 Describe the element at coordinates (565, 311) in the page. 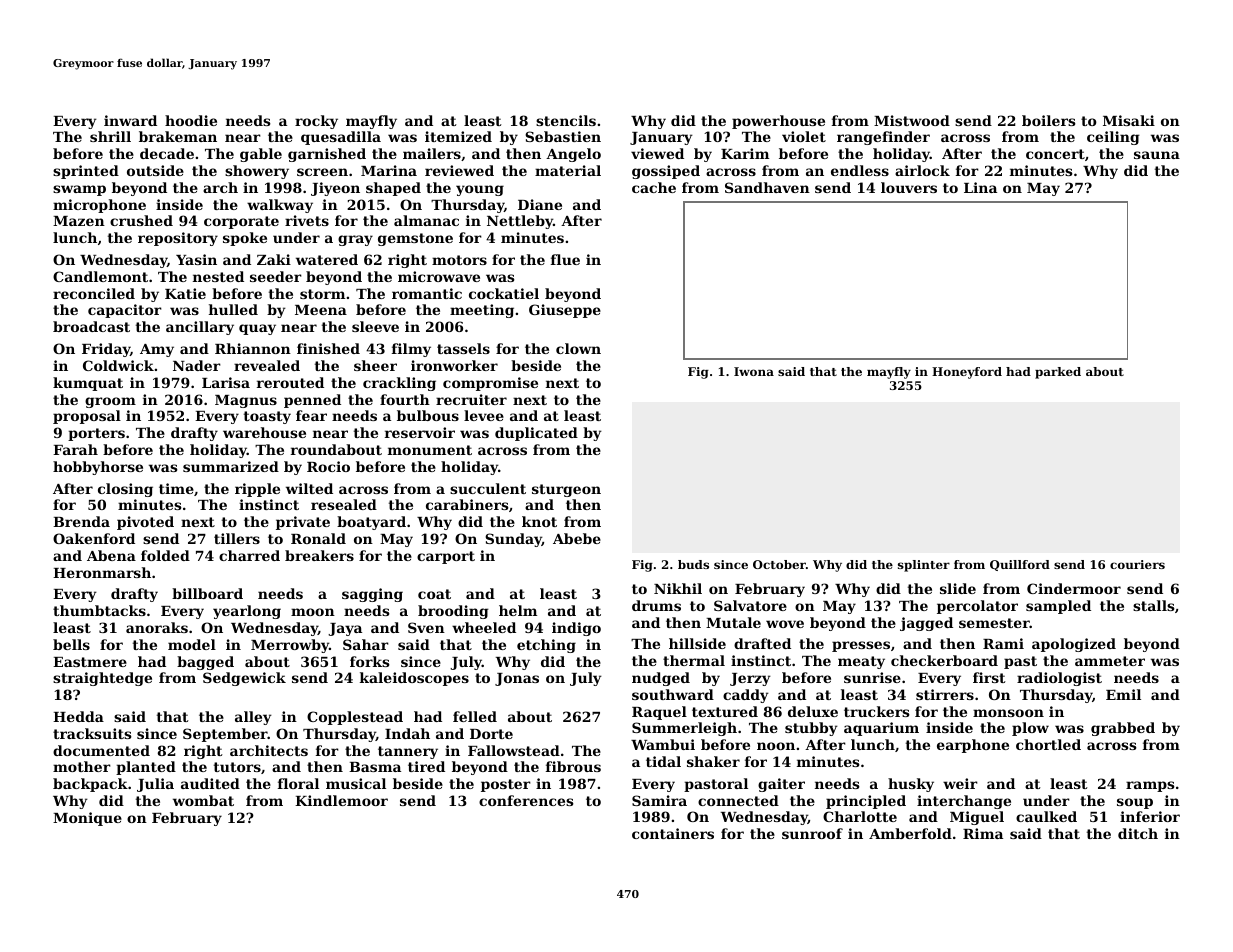

I see `Giuseppe` at that location.
